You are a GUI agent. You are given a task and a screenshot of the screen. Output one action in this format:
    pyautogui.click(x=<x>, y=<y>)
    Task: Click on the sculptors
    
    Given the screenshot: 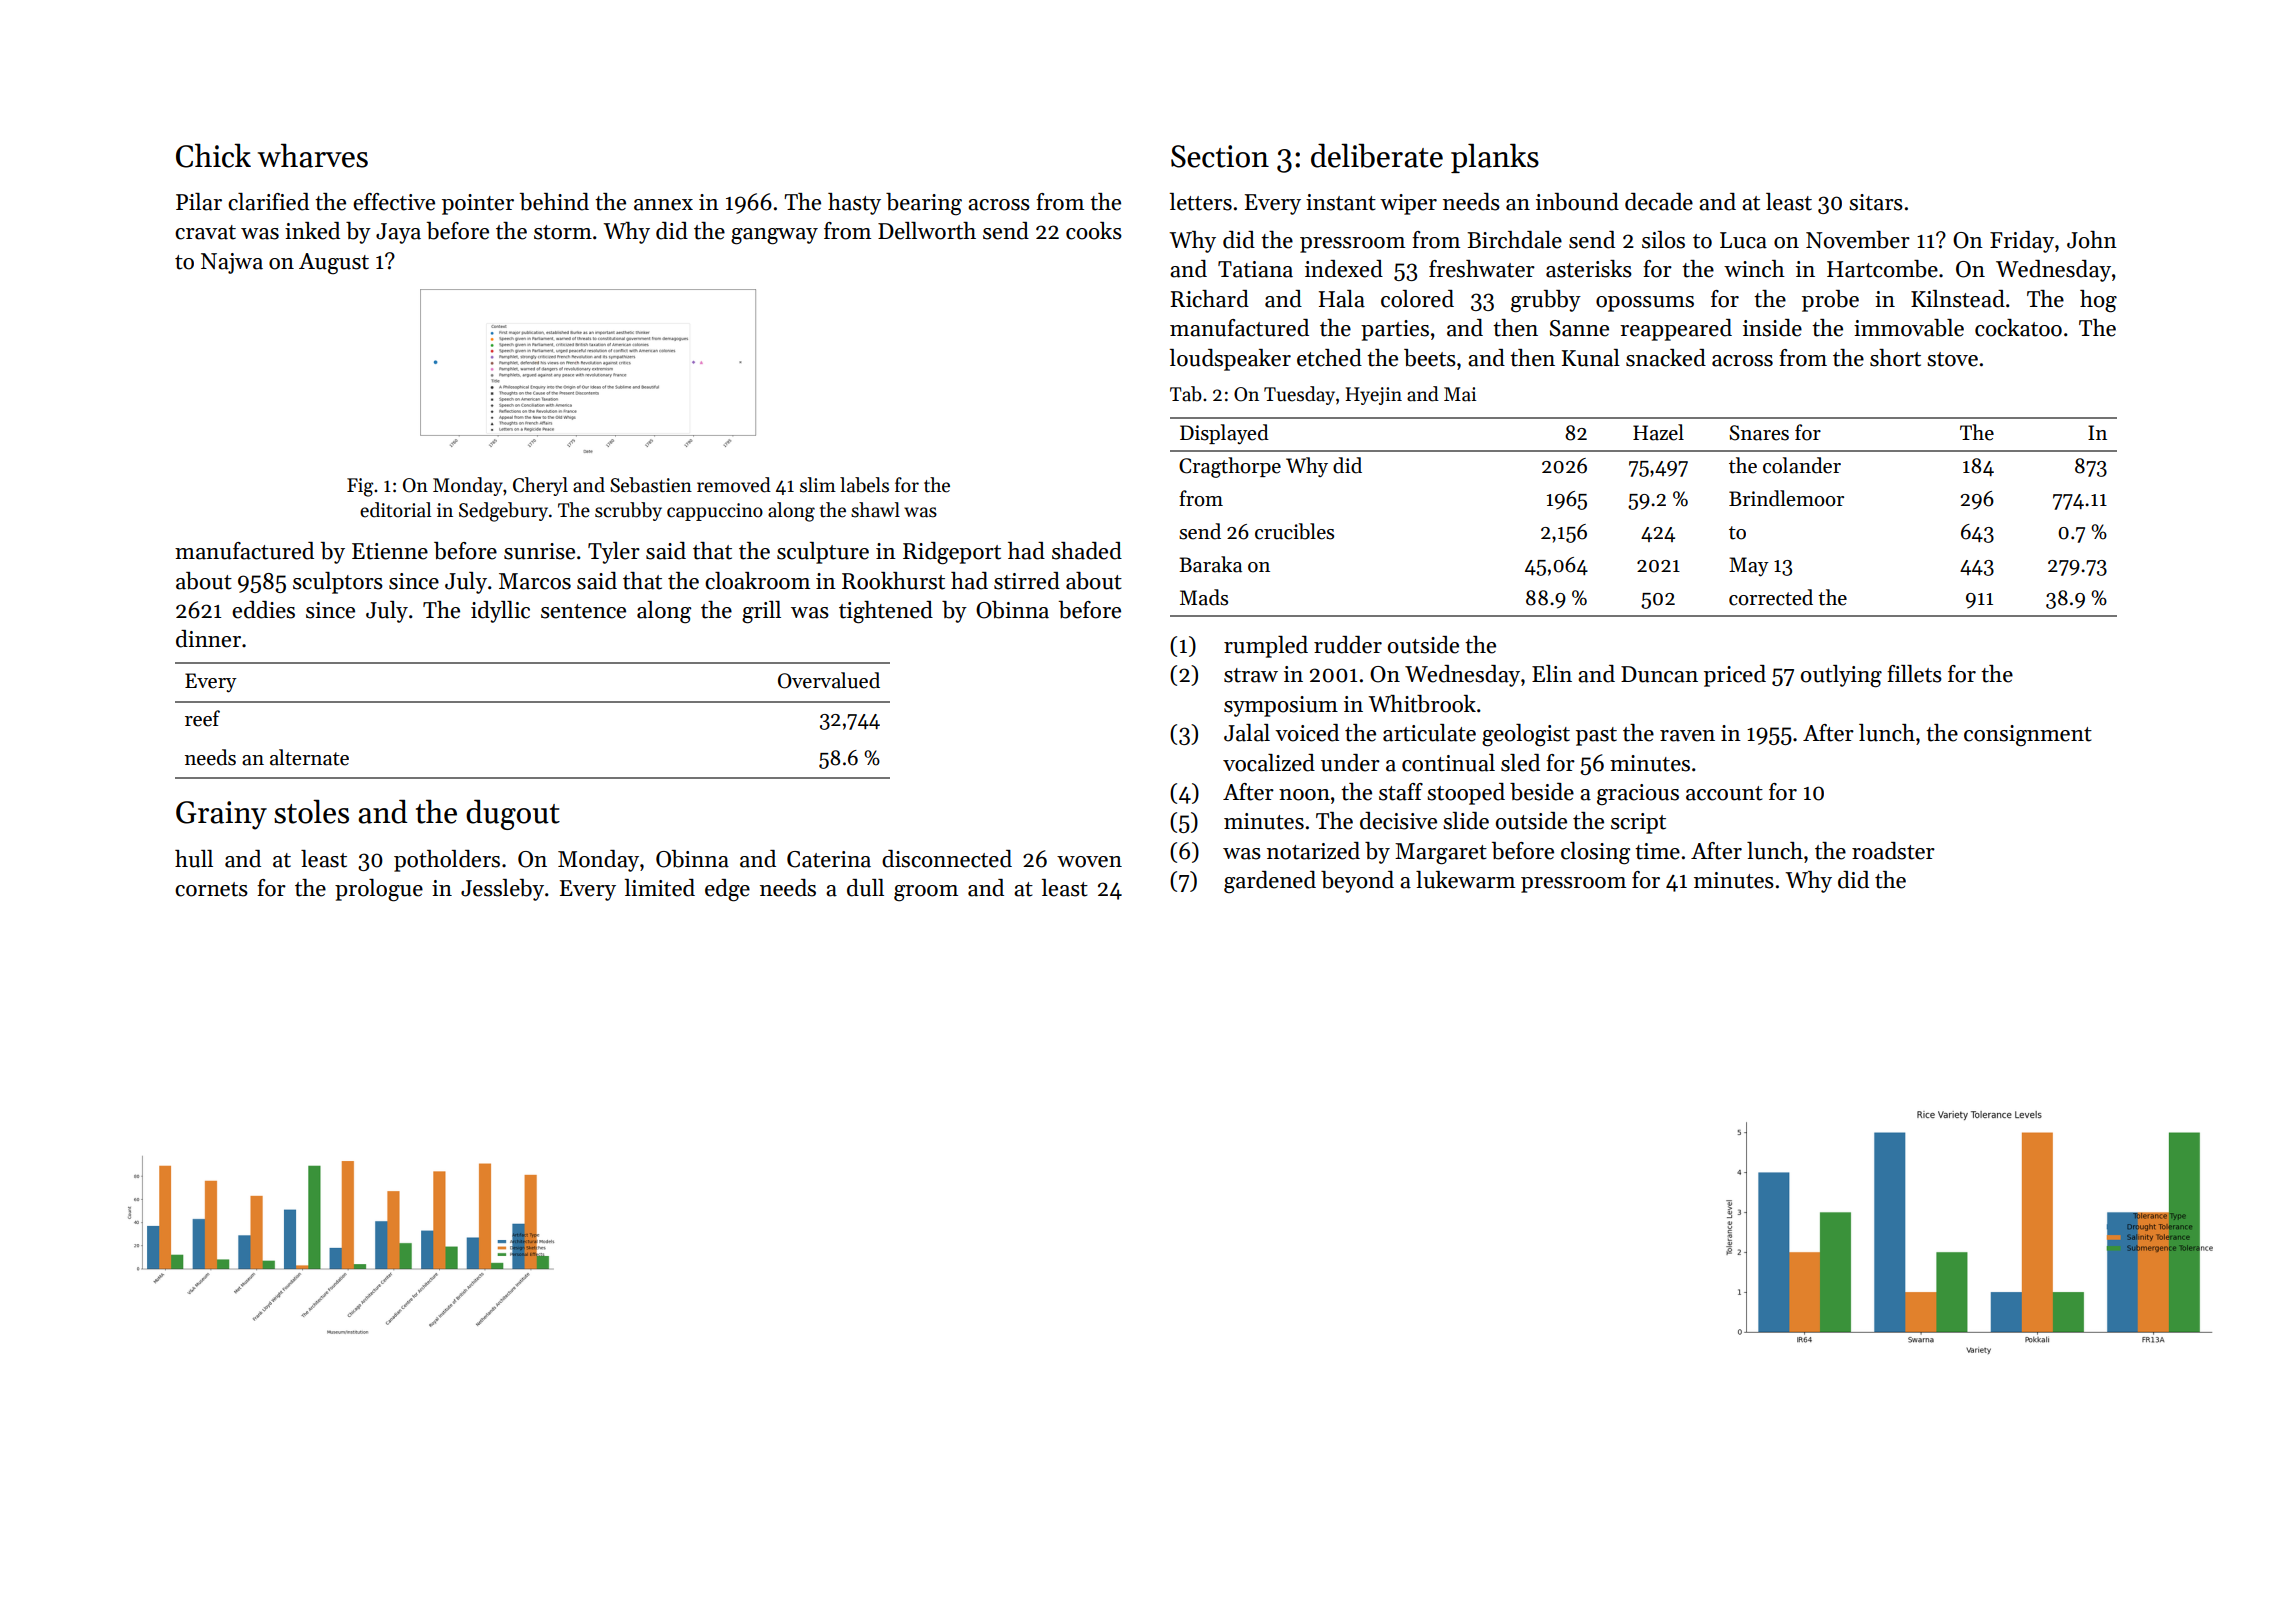 What is the action you would take?
    pyautogui.click(x=338, y=583)
